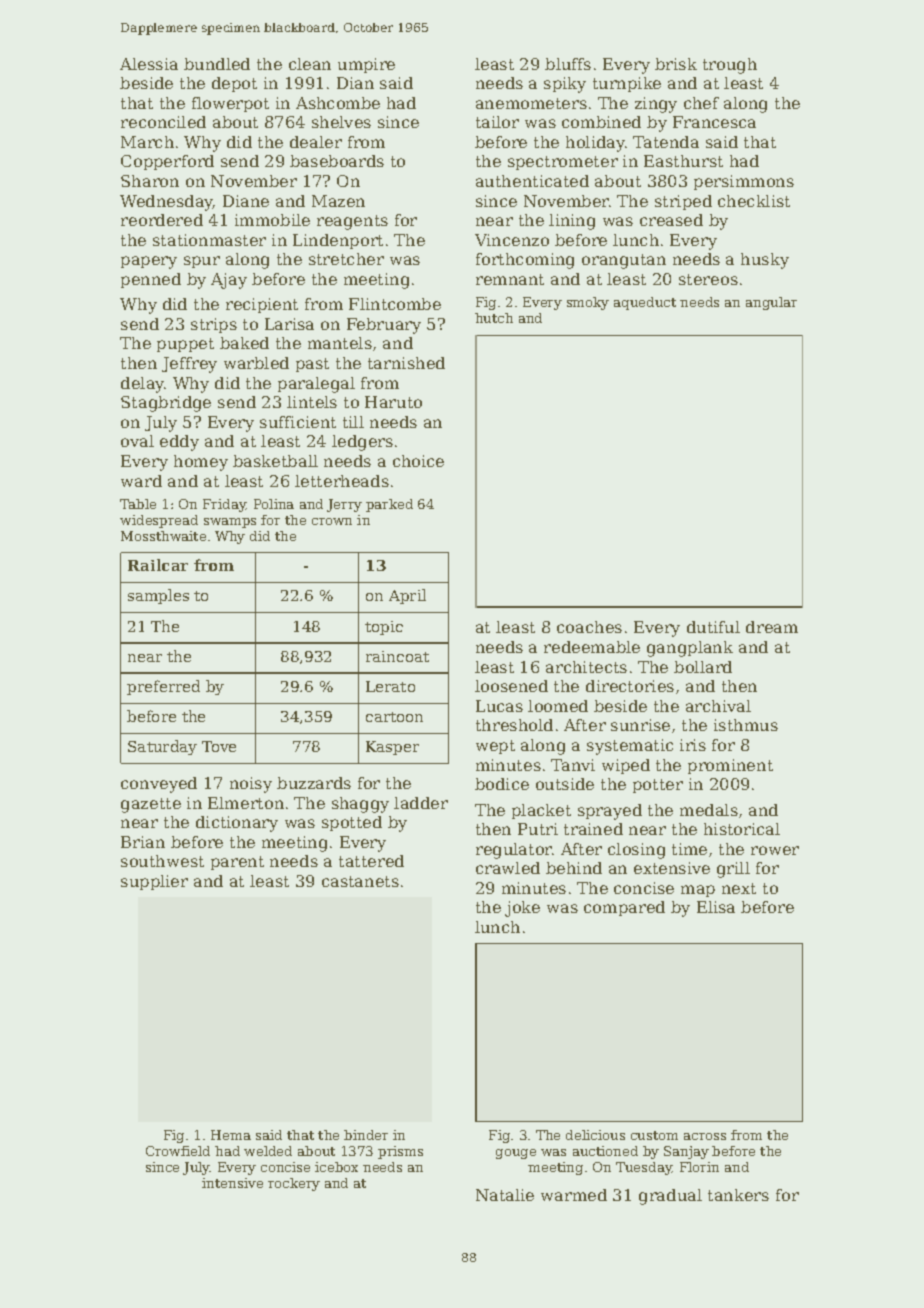 The height and width of the page is (1308, 924). Describe the element at coordinates (360, 881) in the page. I see `castanets` at that location.
